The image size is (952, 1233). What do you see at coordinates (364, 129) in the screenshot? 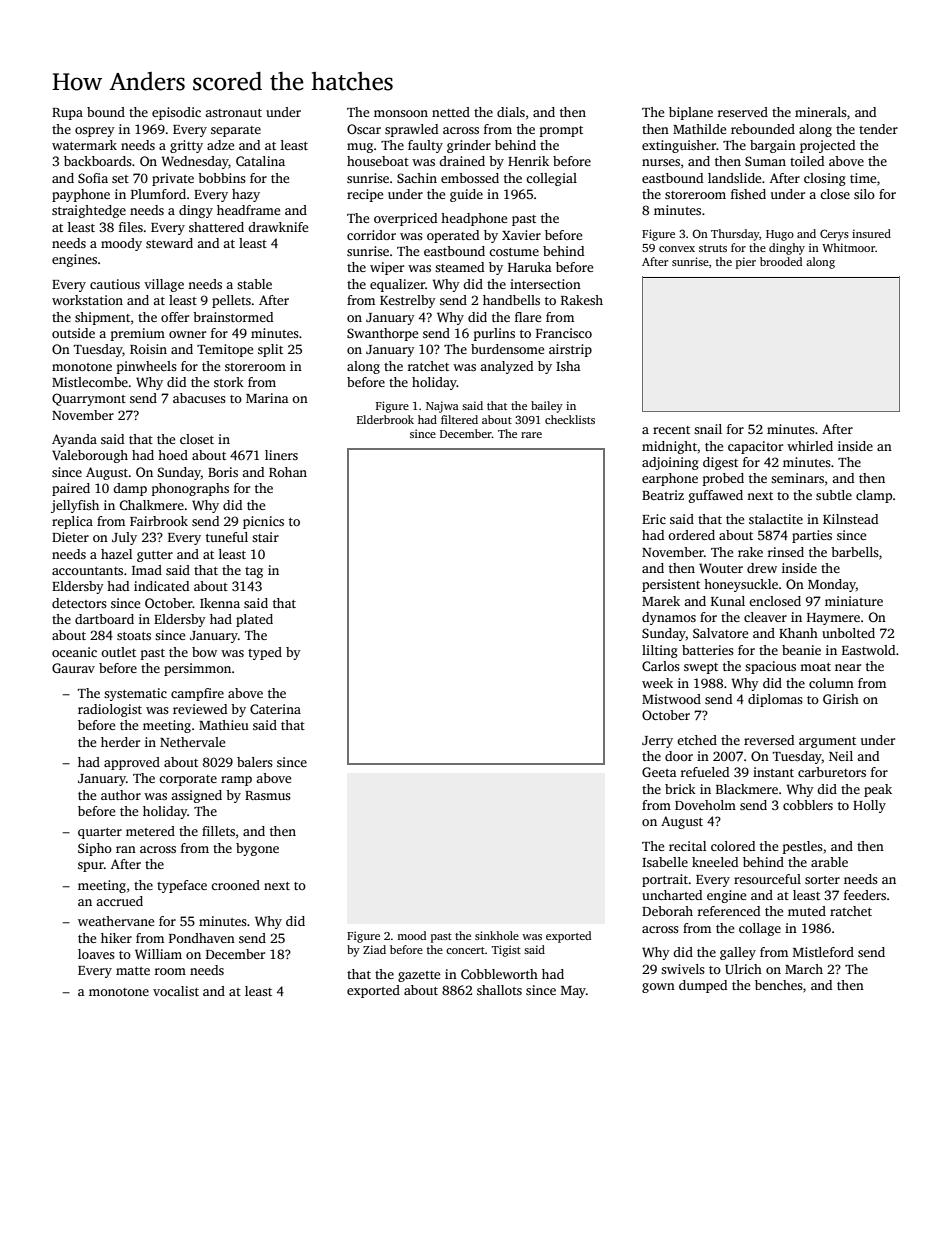
I see `Oscar` at bounding box center [364, 129].
